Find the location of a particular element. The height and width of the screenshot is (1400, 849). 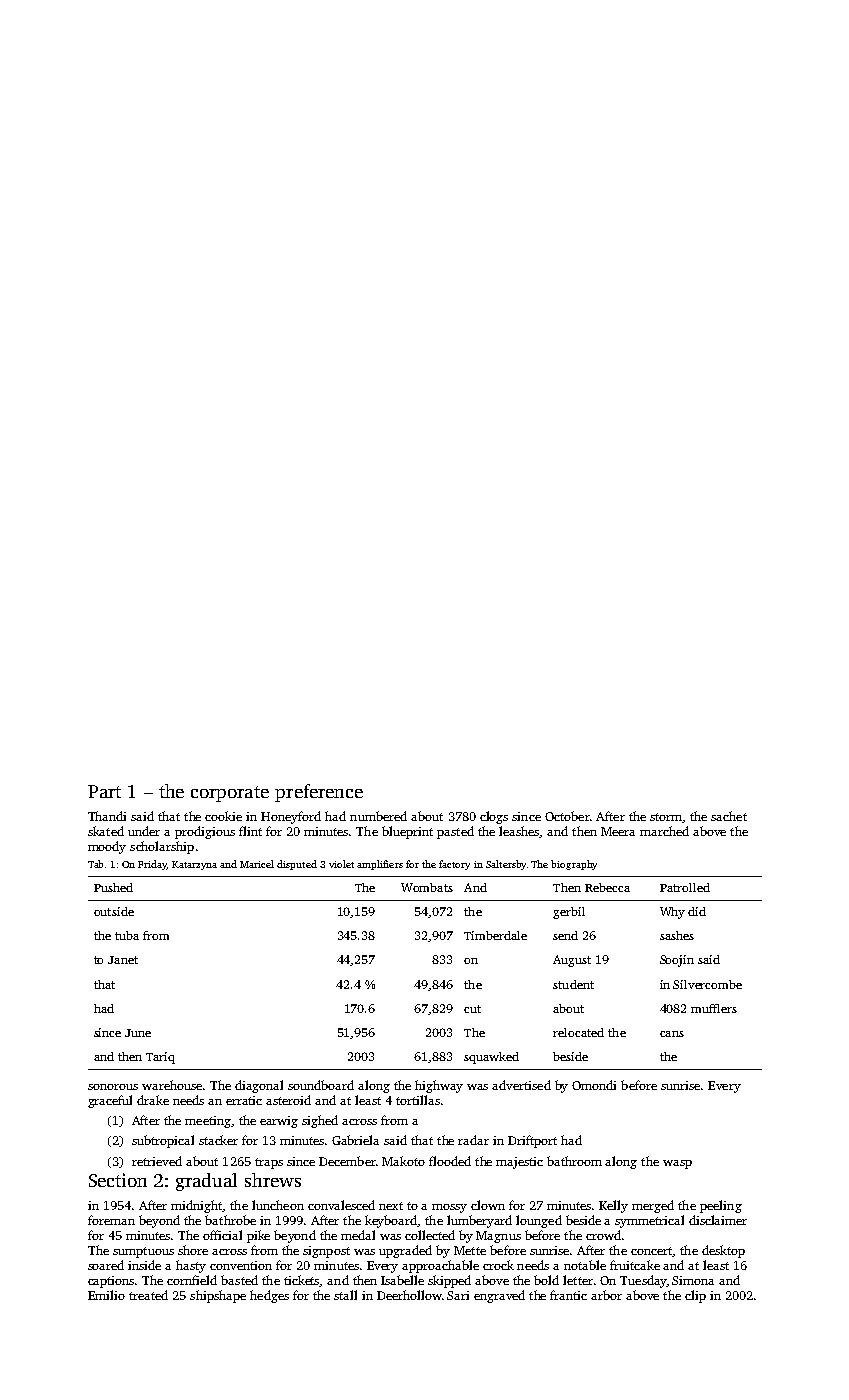

hedges is located at coordinates (269, 1296).
